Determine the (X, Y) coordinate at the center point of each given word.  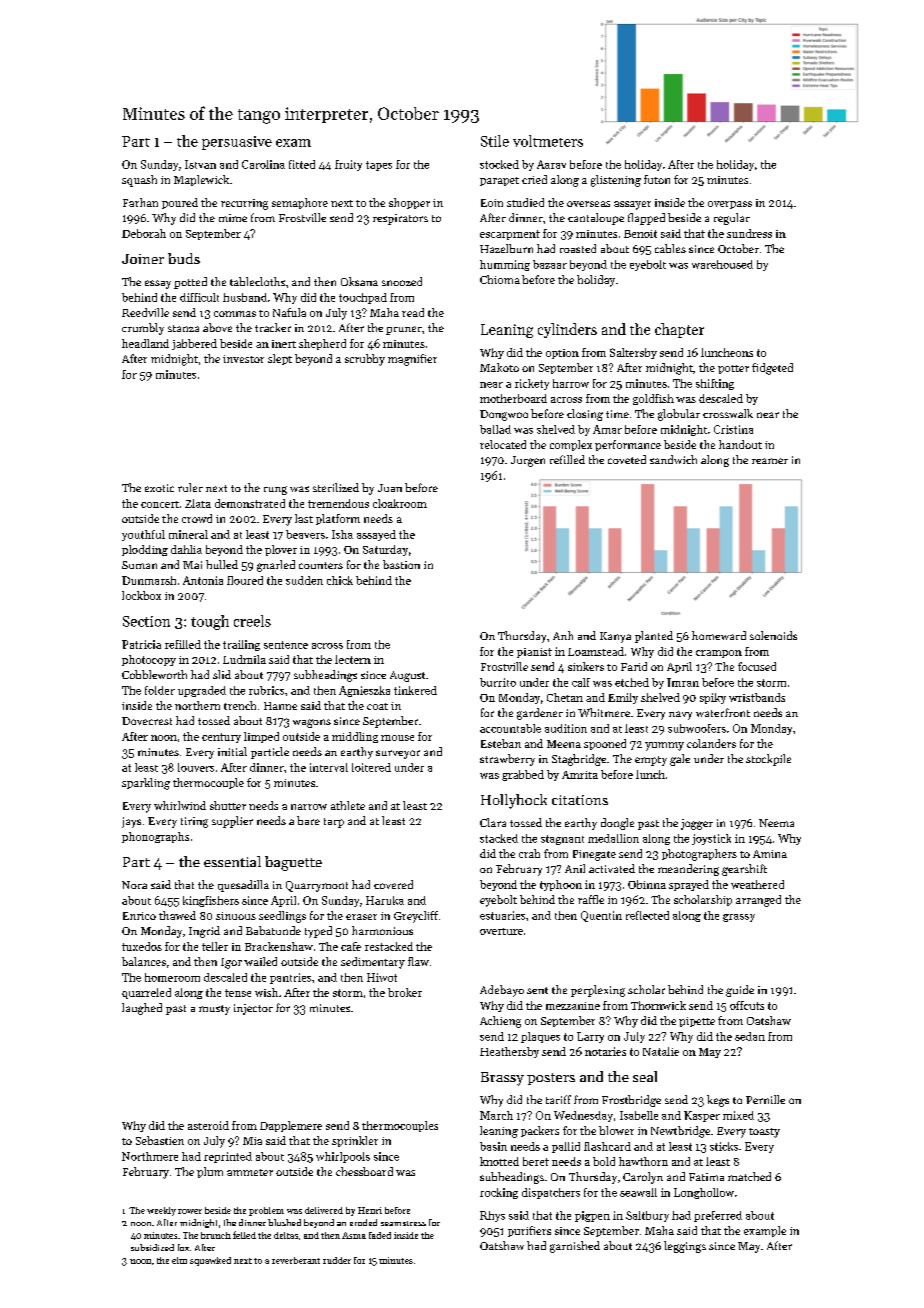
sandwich (673, 459)
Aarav (551, 164)
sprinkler (355, 1141)
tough (210, 622)
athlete (348, 805)
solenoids (773, 635)
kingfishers (211, 901)
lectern (353, 659)
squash (139, 181)
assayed (376, 535)
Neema (776, 823)
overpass (730, 205)
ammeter (250, 1172)
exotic (159, 488)
